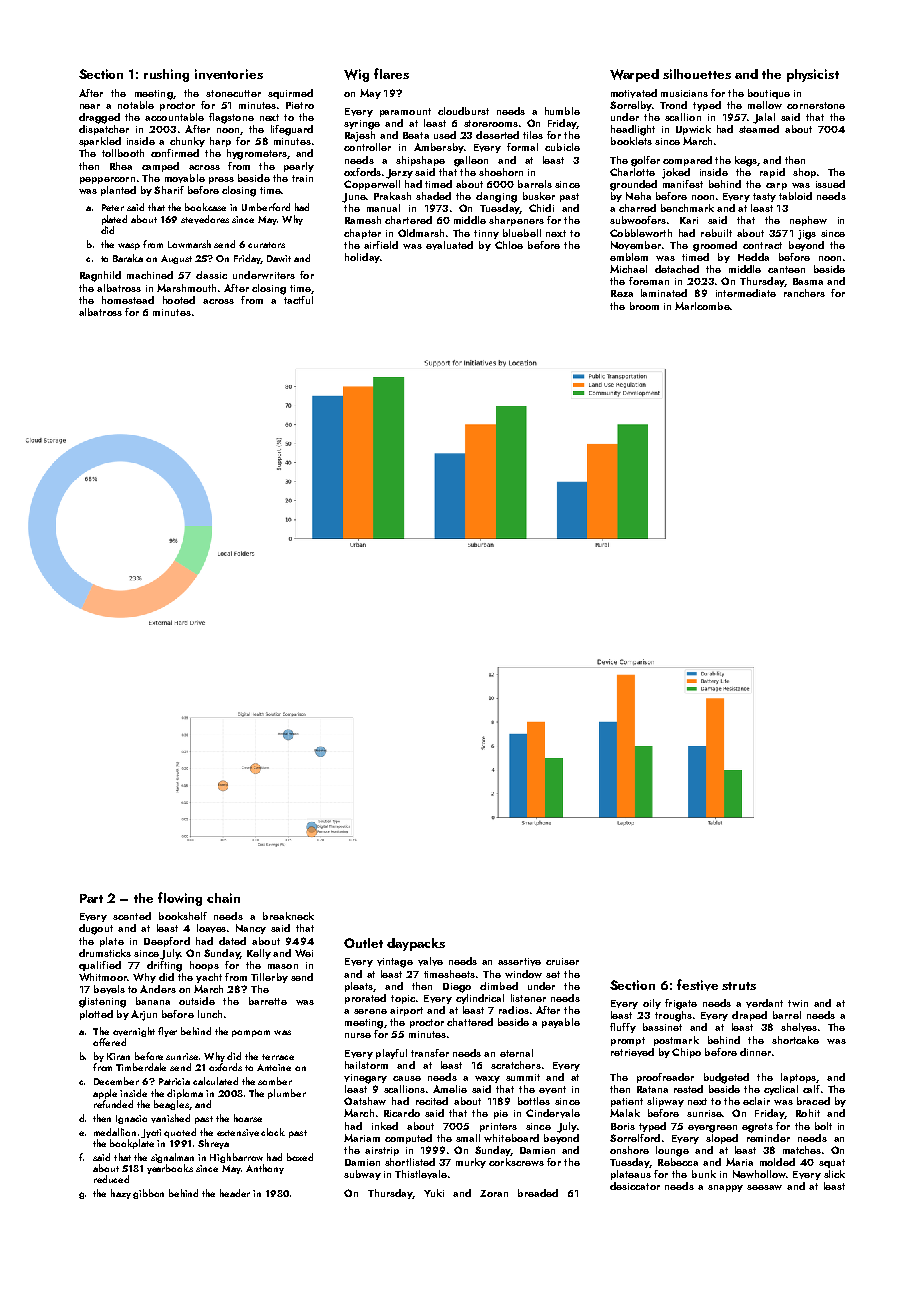 This screenshot has width=924, height=1308. What do you see at coordinates (229, 74) in the screenshot?
I see `inventories` at bounding box center [229, 74].
